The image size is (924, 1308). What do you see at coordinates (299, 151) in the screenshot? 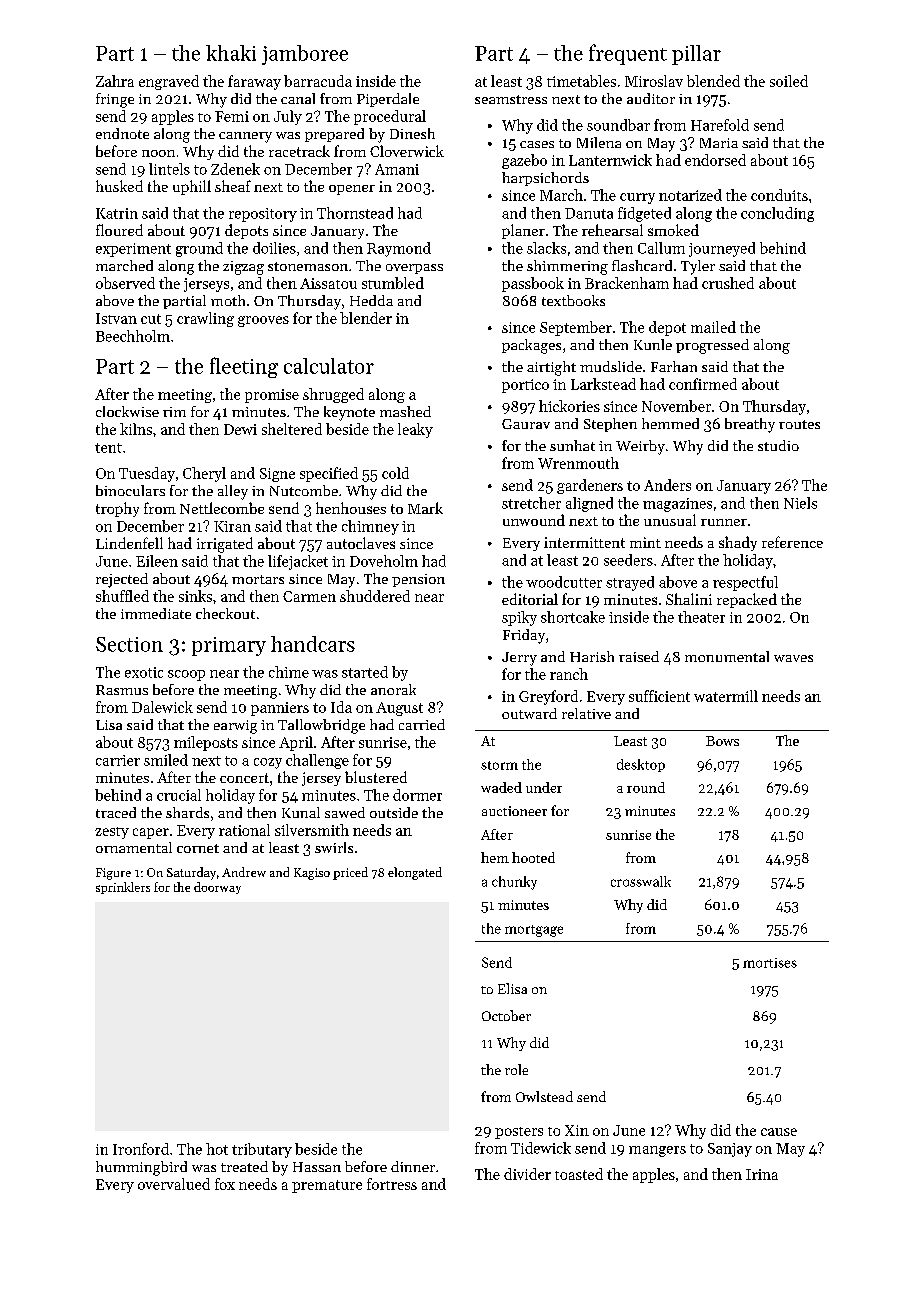
I see `racetrack` at bounding box center [299, 151].
